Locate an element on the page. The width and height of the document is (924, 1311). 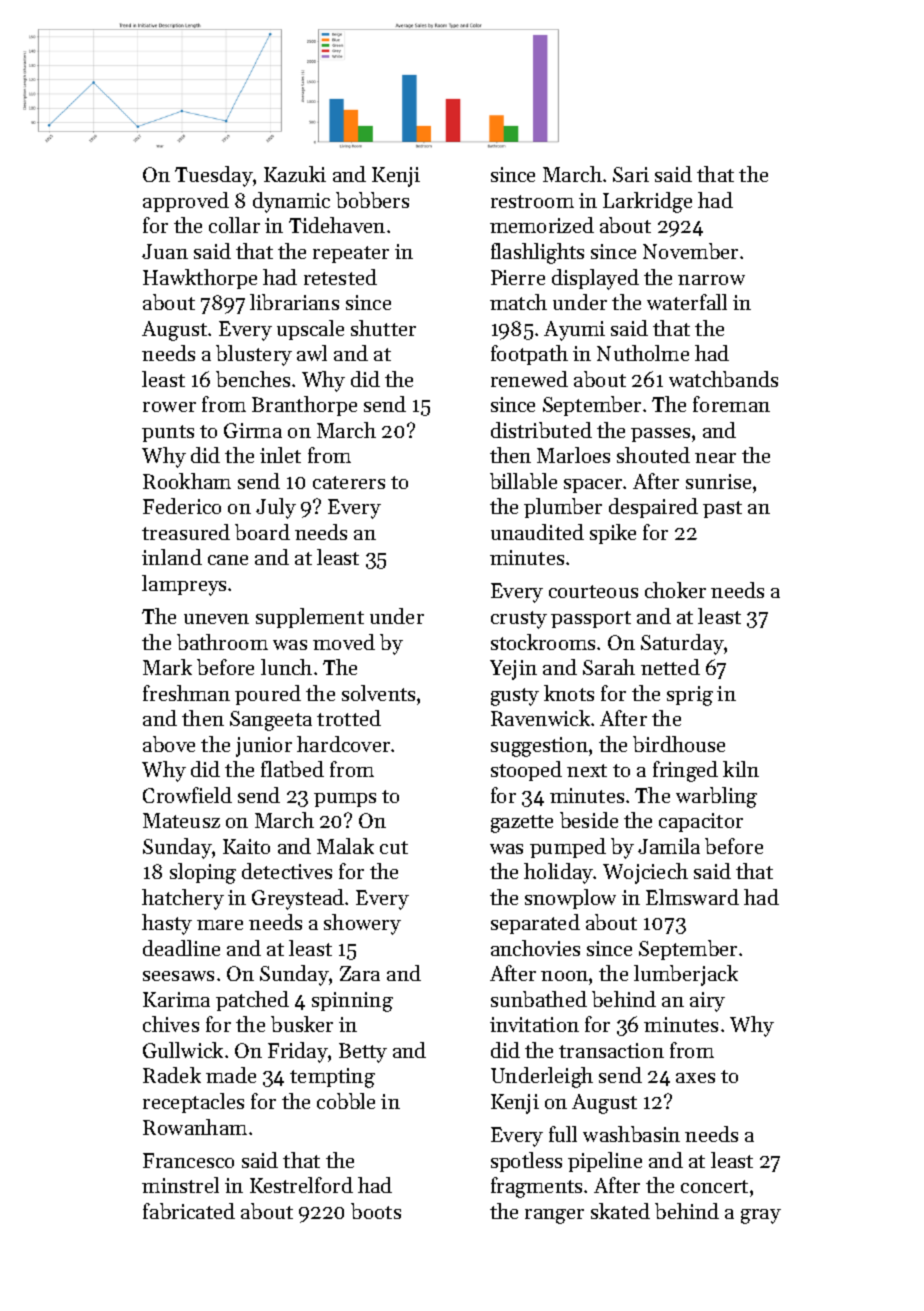
bobbers is located at coordinates (372, 200).
